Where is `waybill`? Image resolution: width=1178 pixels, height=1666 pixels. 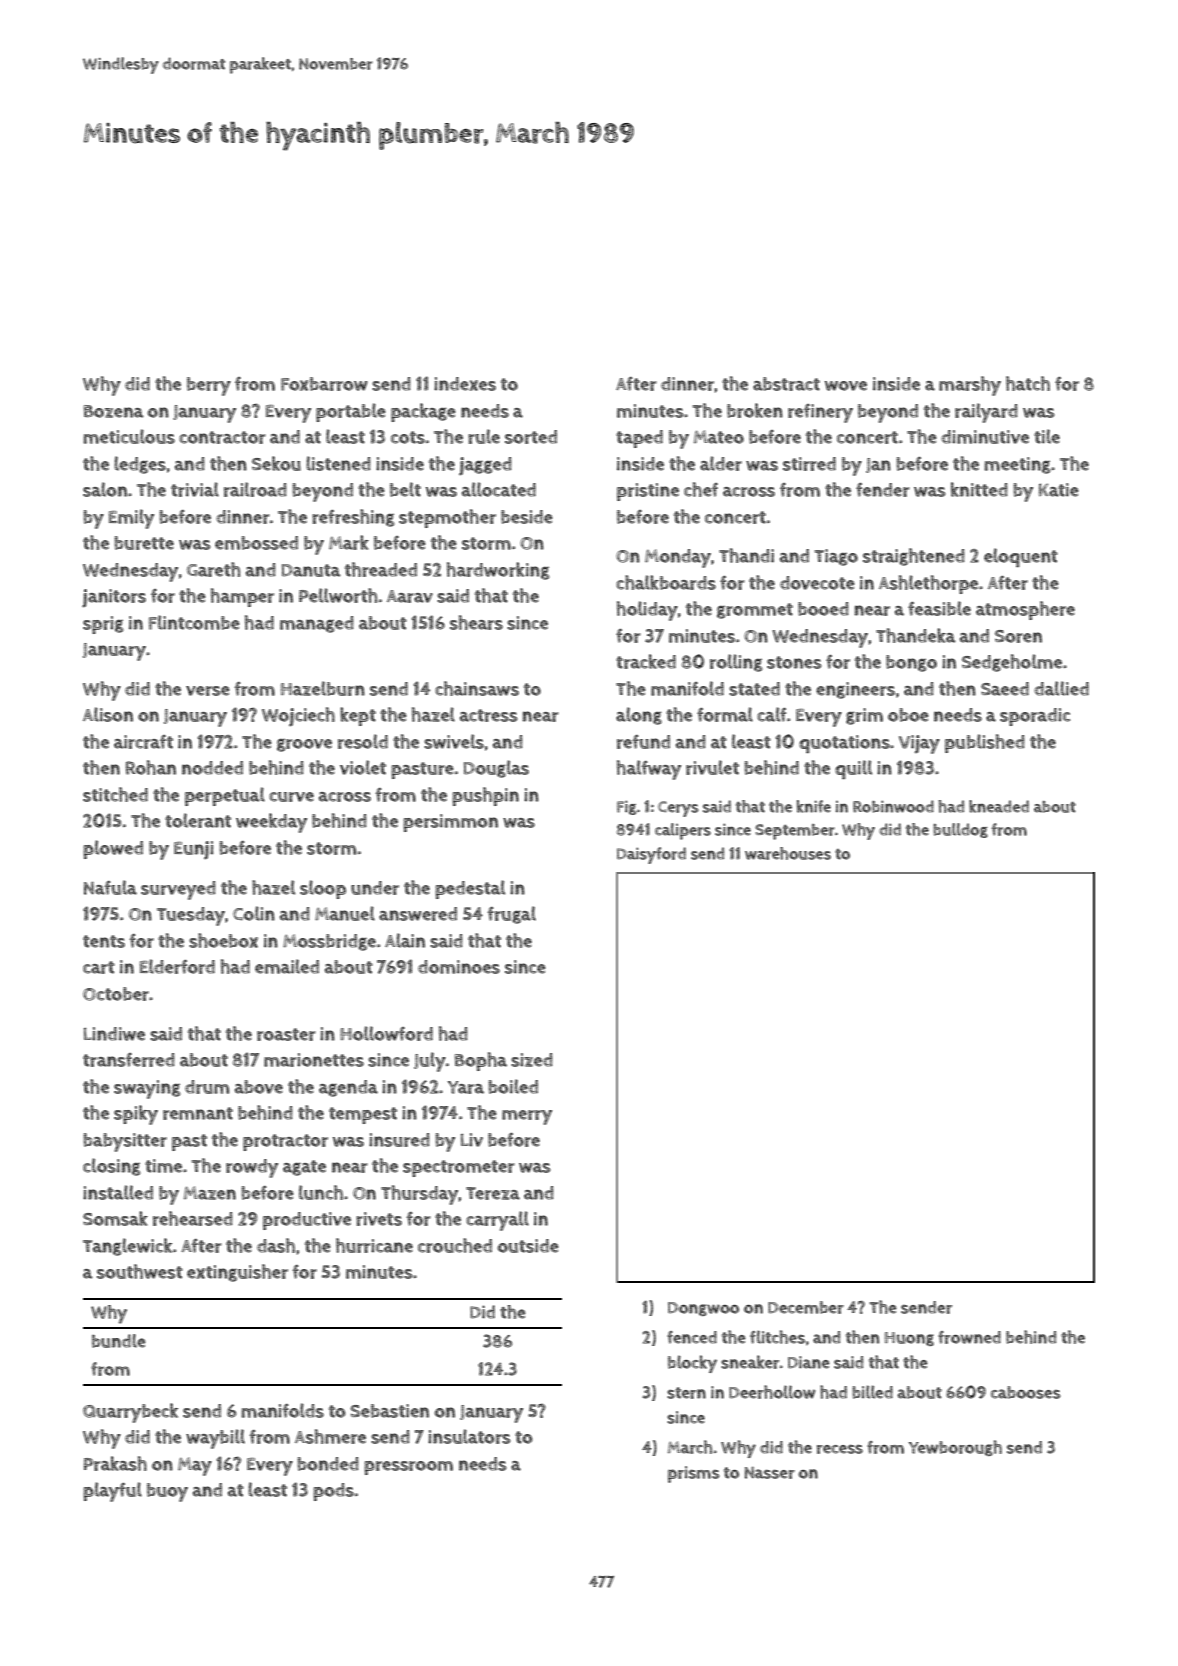
waybill is located at coordinates (215, 1439).
